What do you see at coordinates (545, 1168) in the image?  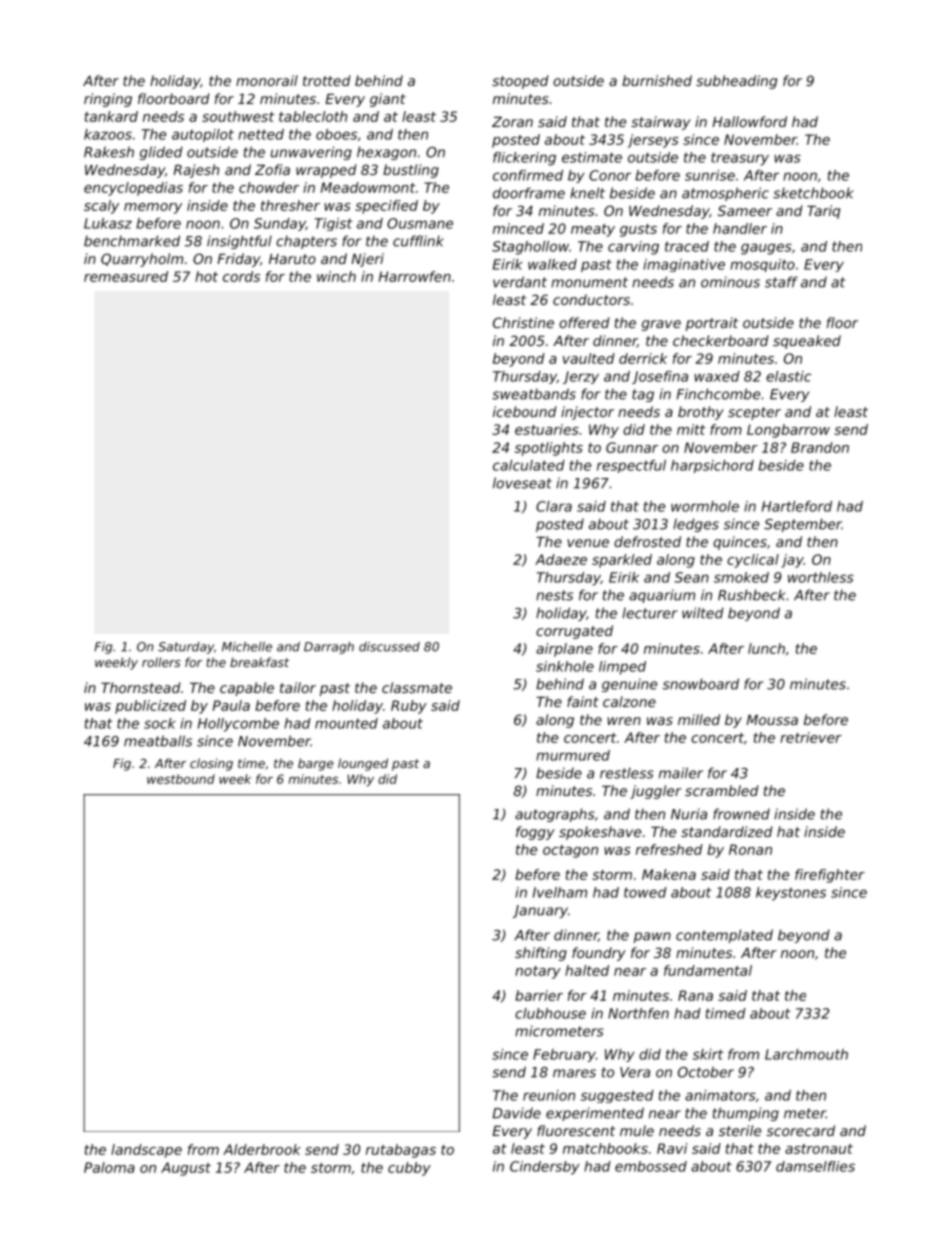 I see `Cindersby` at bounding box center [545, 1168].
